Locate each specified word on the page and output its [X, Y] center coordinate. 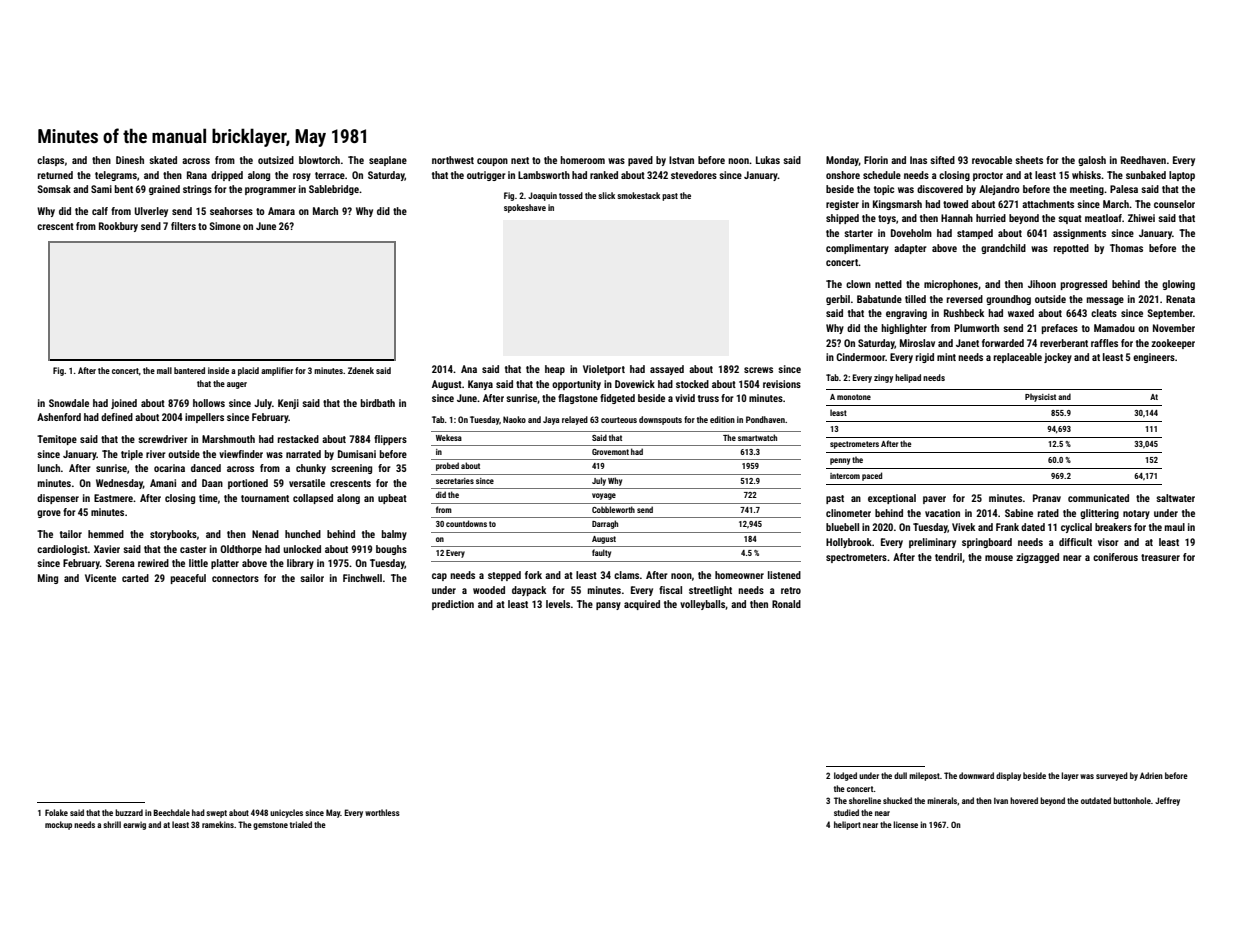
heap [555, 370]
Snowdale [69, 403]
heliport [847, 825]
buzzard [129, 812]
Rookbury [118, 227]
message [1105, 301]
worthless [382, 812]
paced [872, 476]
